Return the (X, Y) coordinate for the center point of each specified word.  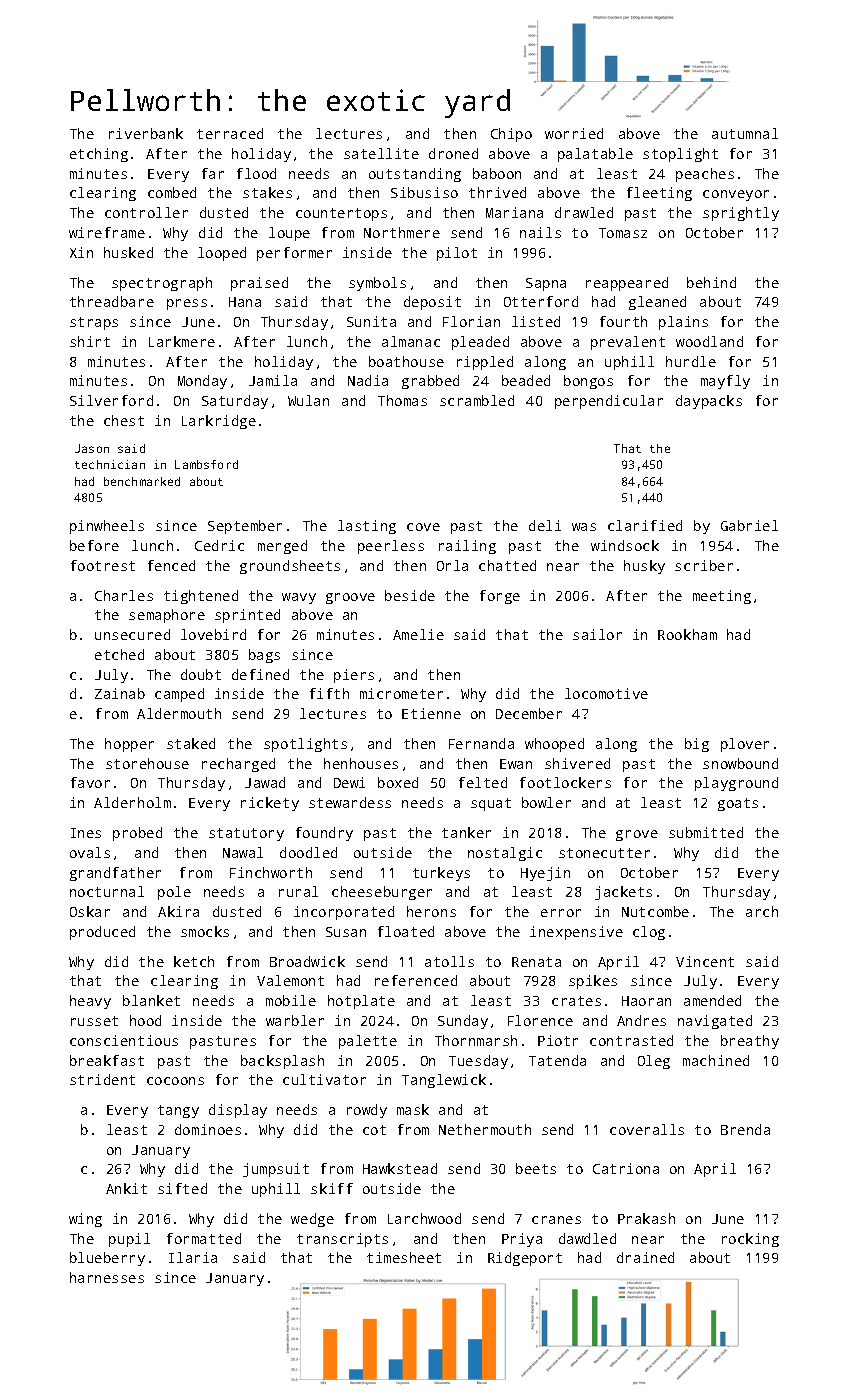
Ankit (126, 1188)
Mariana (514, 212)
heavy (90, 1002)
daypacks (709, 402)
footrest (103, 565)
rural (298, 891)
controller (146, 212)
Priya (522, 1240)
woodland (709, 341)
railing (467, 547)
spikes (593, 982)
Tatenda (557, 1060)
